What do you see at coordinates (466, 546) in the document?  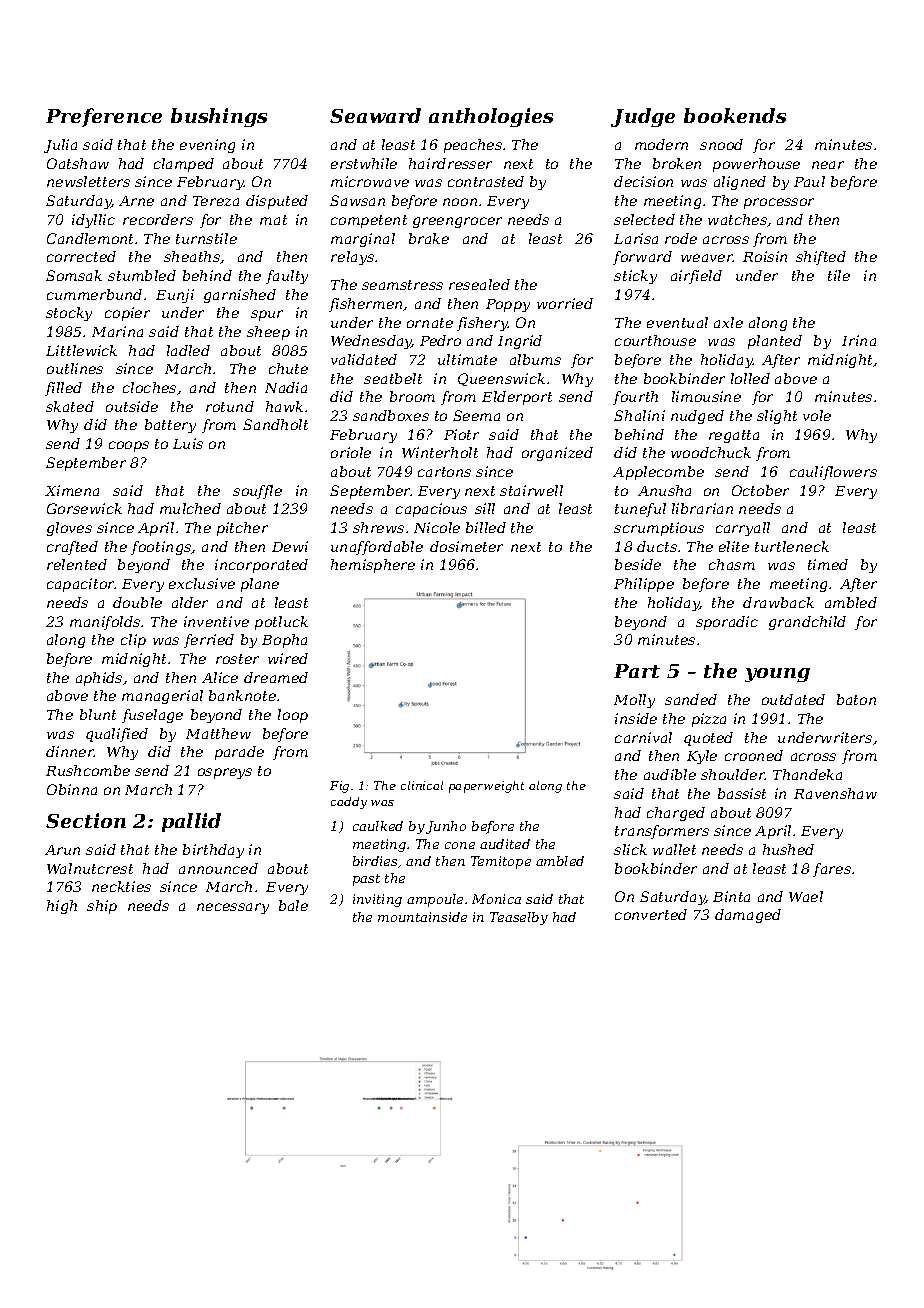 I see `dosimeter` at bounding box center [466, 546].
